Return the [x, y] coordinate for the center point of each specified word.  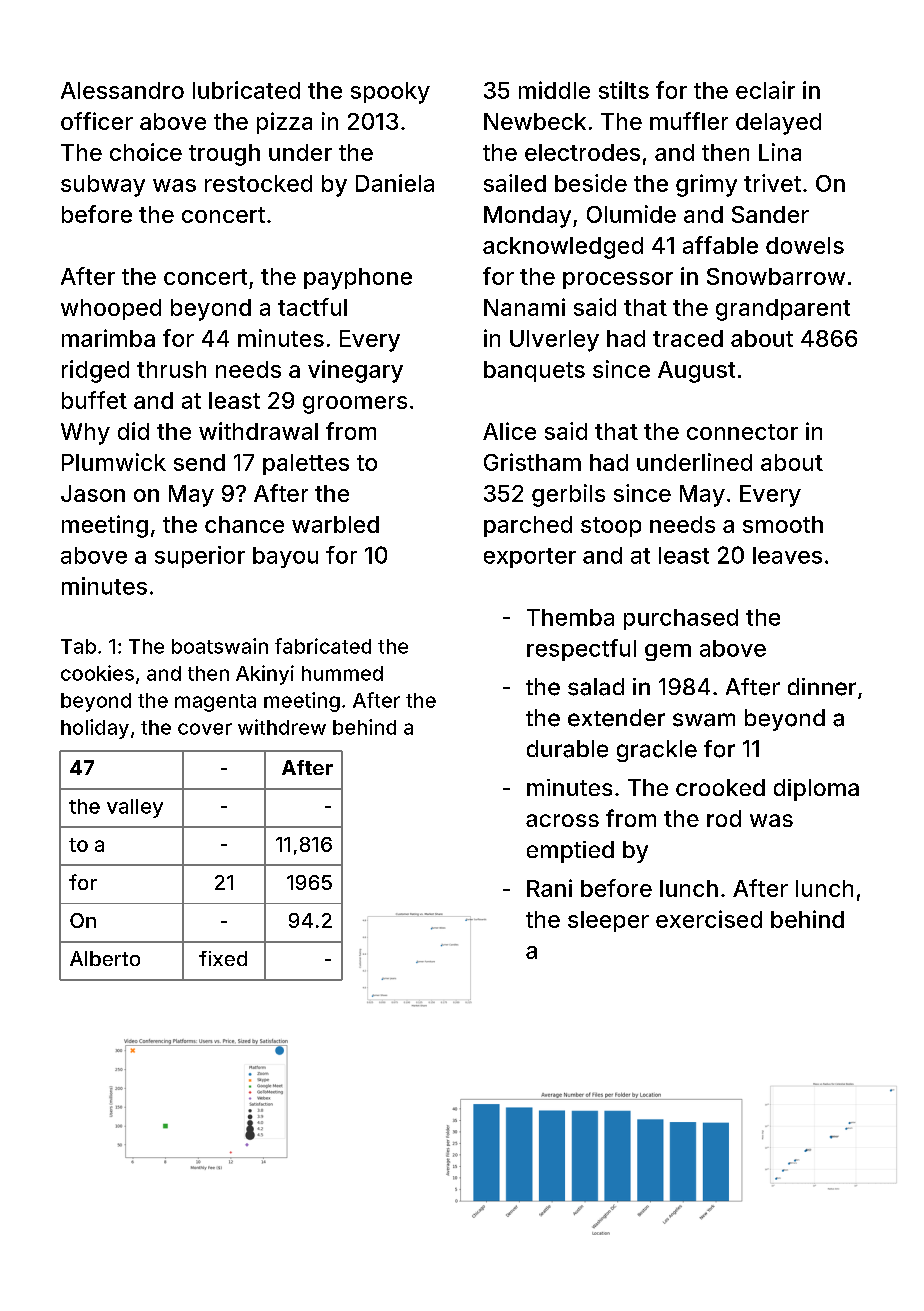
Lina [780, 152]
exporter [530, 558]
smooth [783, 524]
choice [146, 152]
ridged [95, 371]
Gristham [532, 462]
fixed [223, 958]
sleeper [608, 921]
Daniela [395, 183]
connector [742, 432]
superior [200, 557]
